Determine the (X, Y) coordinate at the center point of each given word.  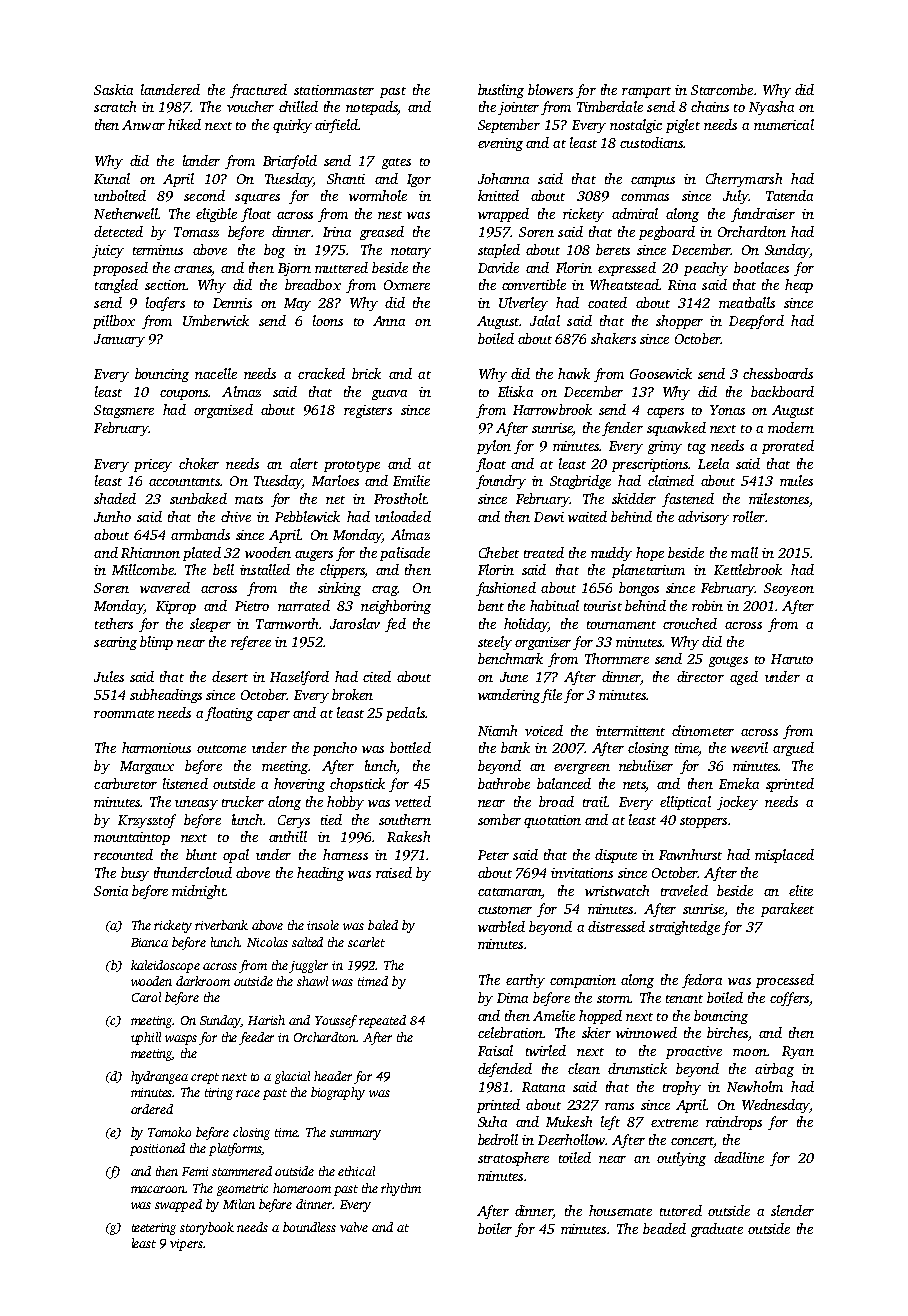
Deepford (756, 322)
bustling (501, 91)
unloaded (403, 516)
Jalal (545, 320)
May (297, 304)
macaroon (158, 1189)
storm (613, 999)
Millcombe (143, 569)
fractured (258, 91)
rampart (646, 92)
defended (505, 1070)
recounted (123, 854)
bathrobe (504, 783)
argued (793, 749)
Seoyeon (789, 589)
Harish (266, 1020)
